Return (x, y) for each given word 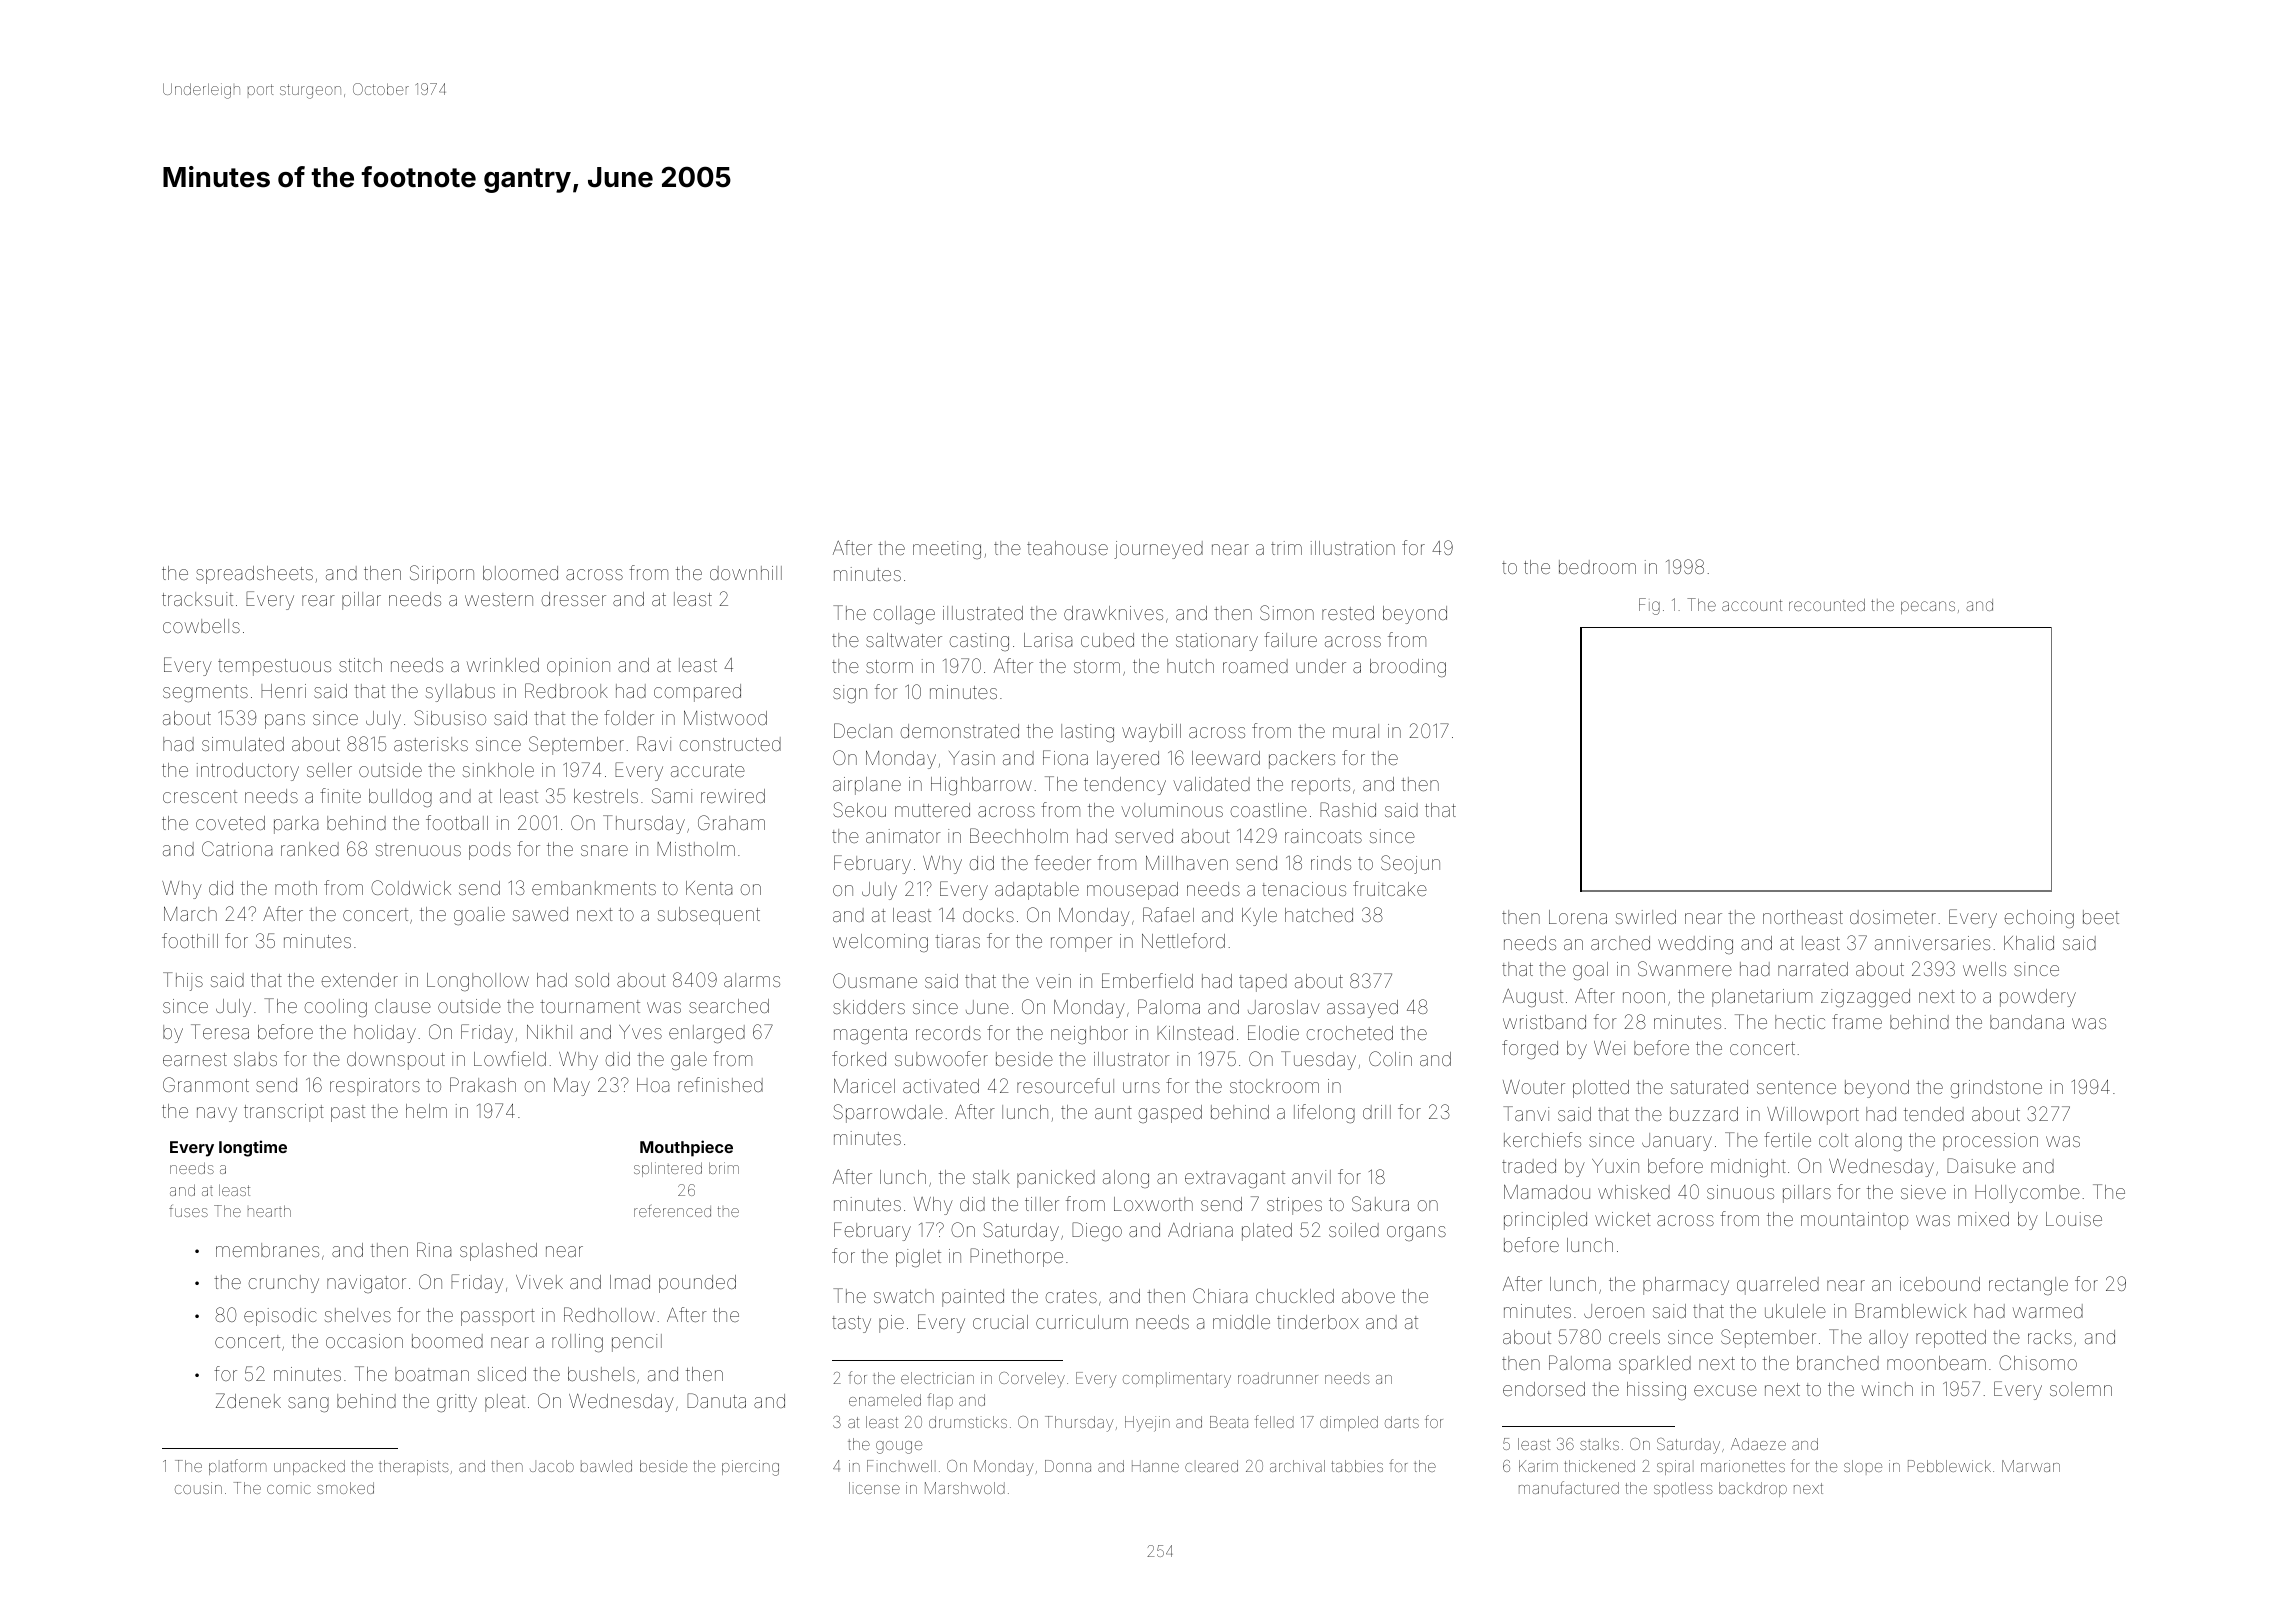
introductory (248, 772)
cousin (198, 1488)
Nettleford (1183, 940)
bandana (2027, 1022)
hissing (1656, 1391)
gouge (899, 1447)
